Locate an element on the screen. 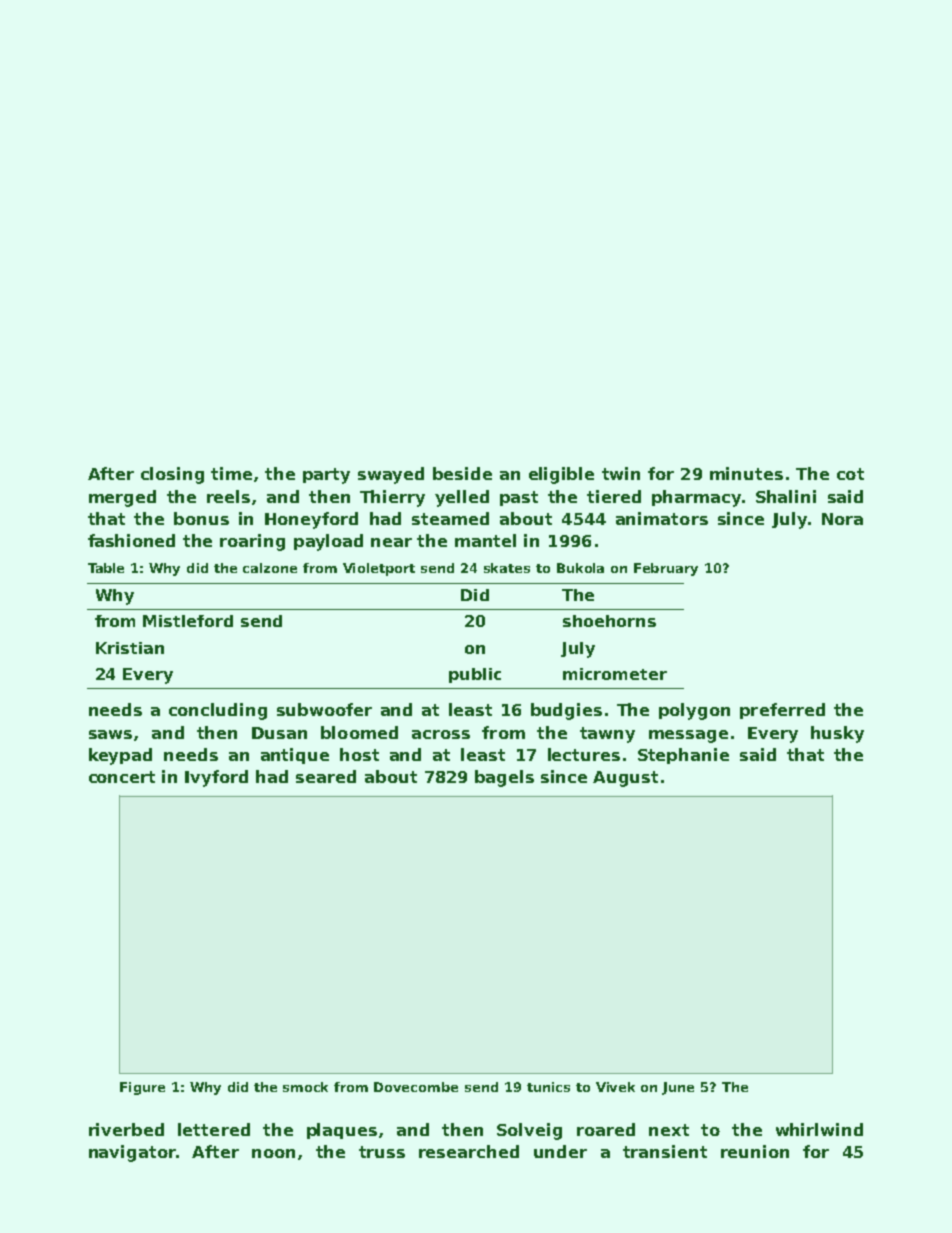  husky is located at coordinates (837, 734).
